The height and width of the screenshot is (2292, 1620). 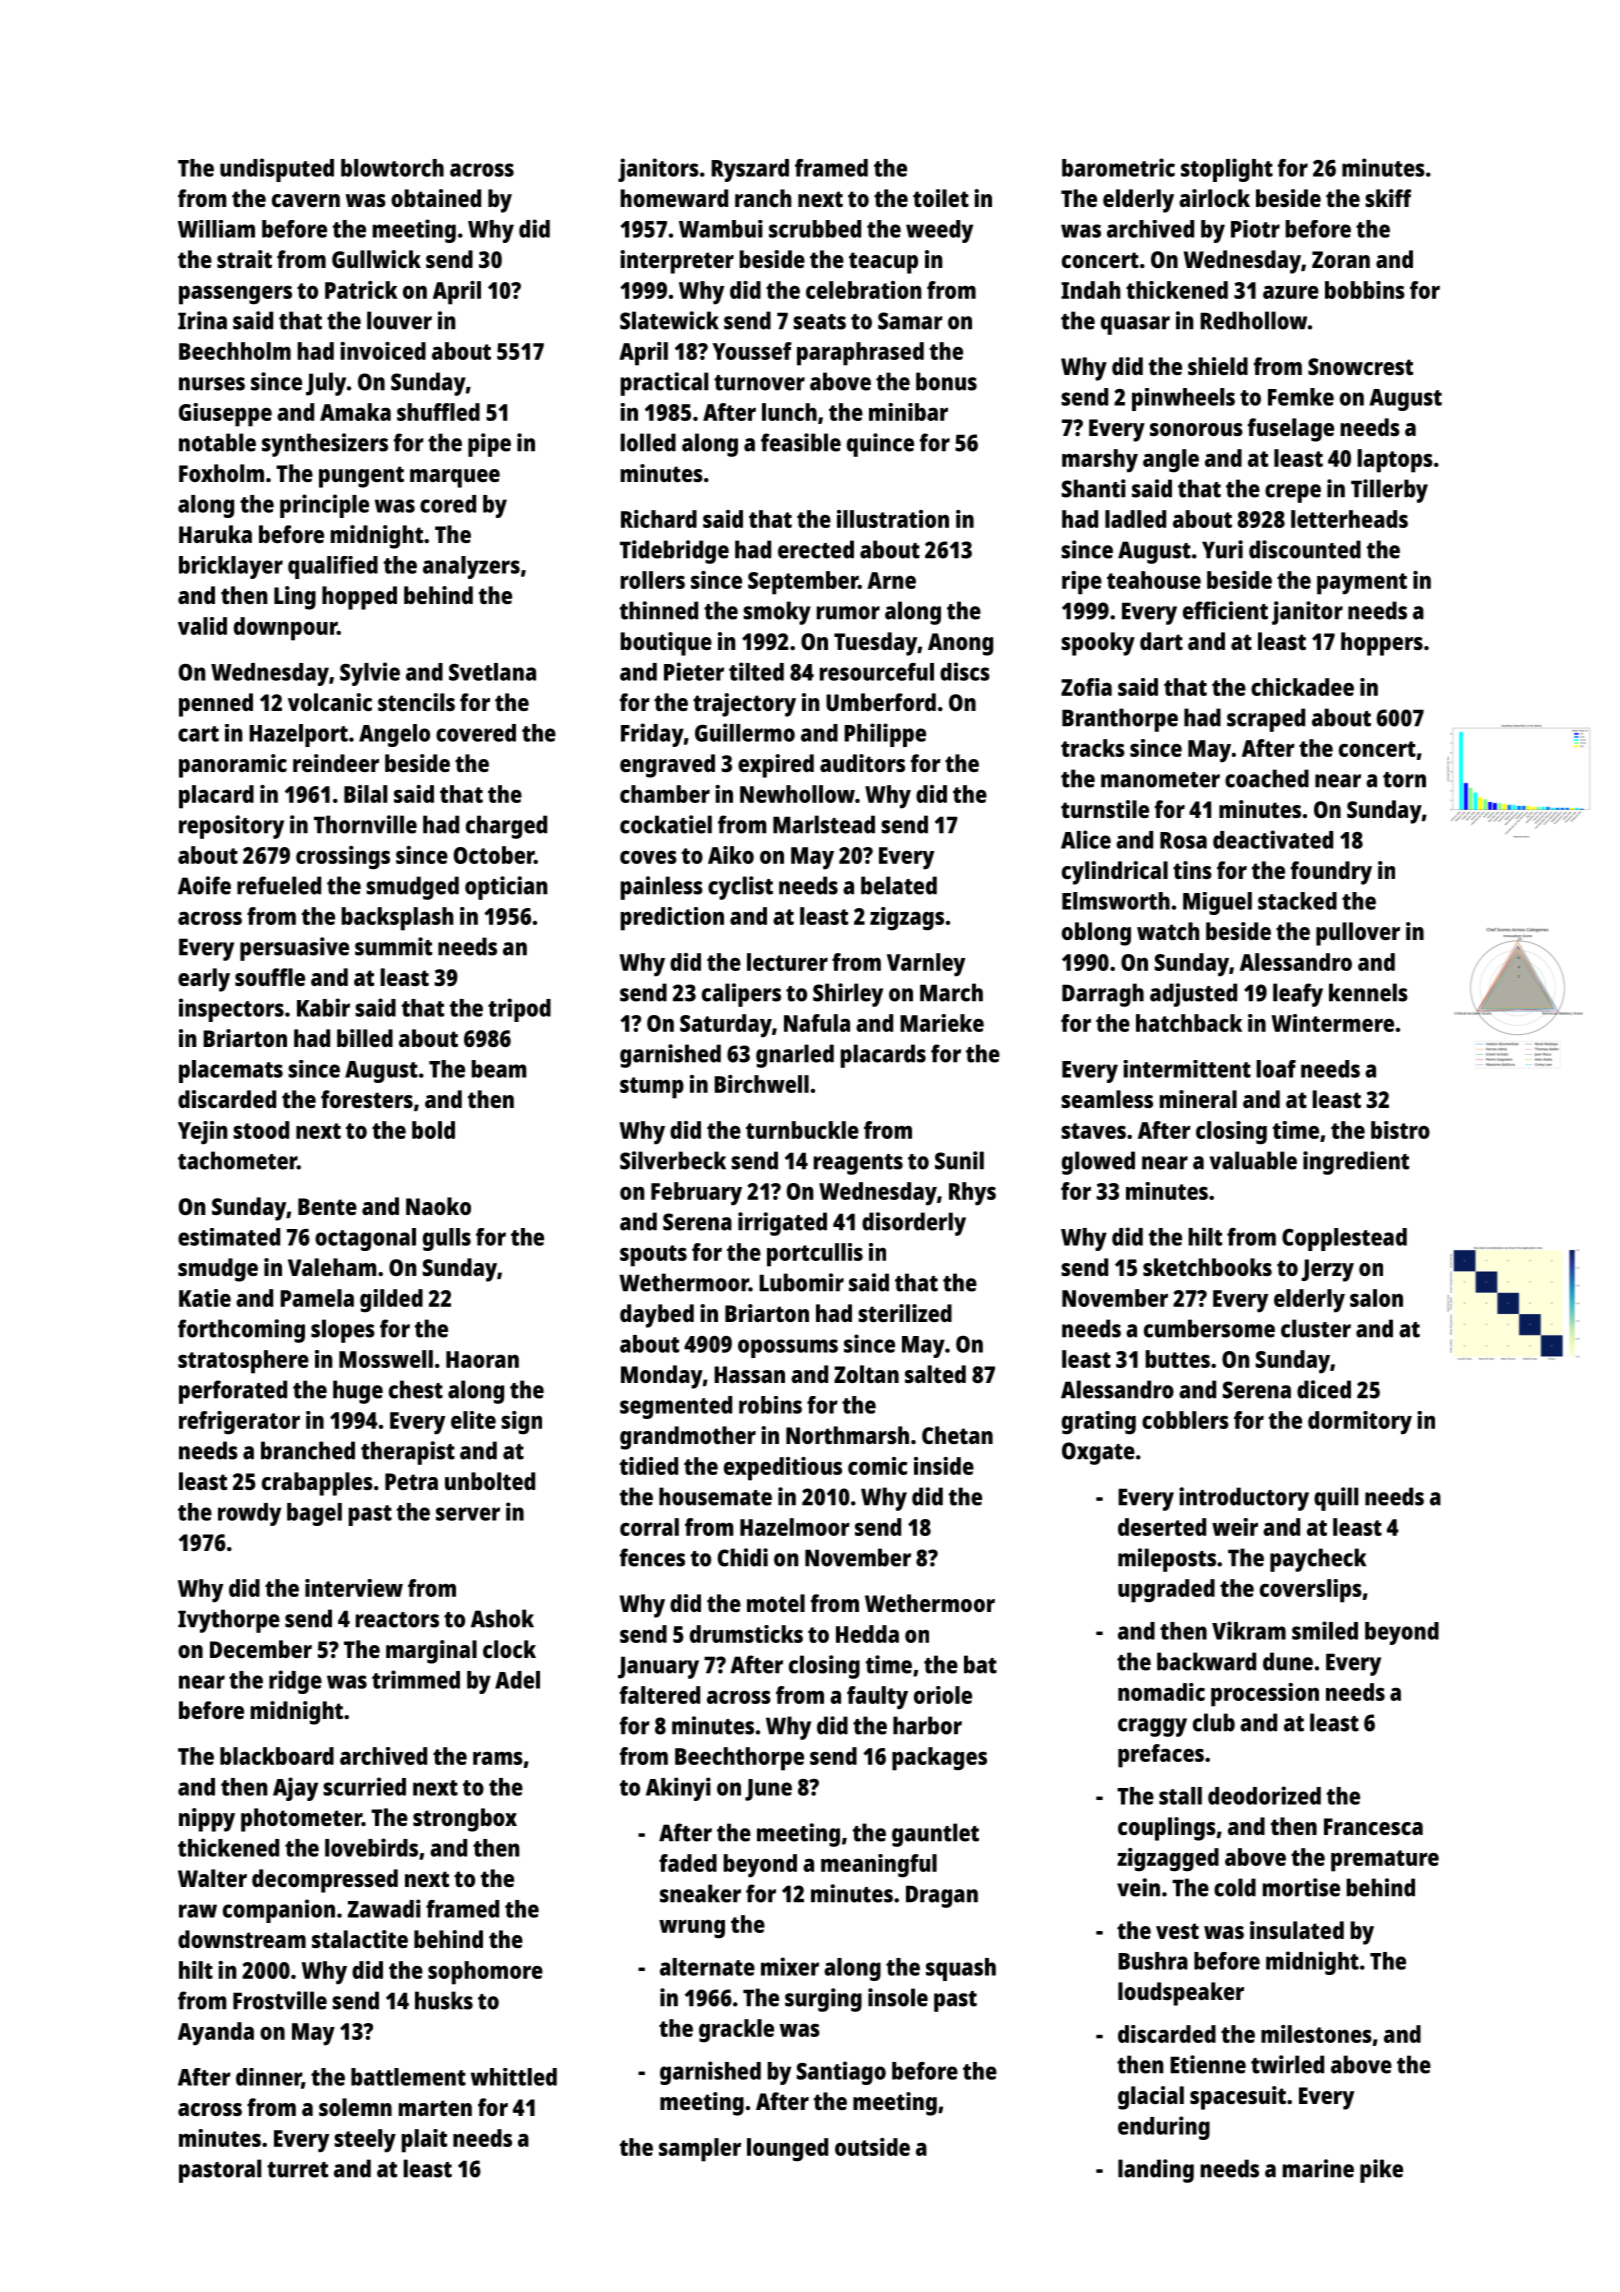 What do you see at coordinates (795, 1056) in the screenshot?
I see `gnarled` at bounding box center [795, 1056].
